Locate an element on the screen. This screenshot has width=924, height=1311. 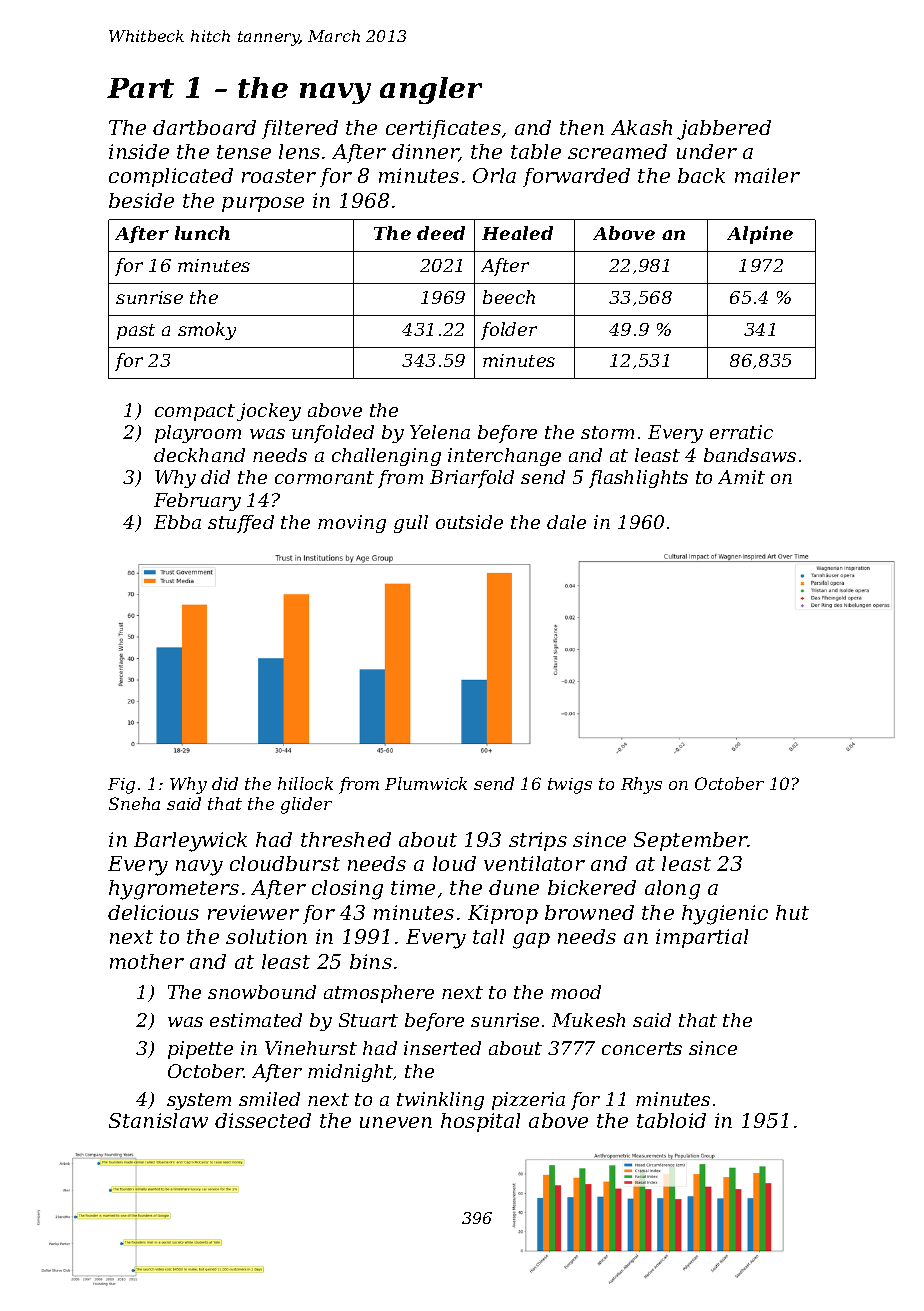
Rhys is located at coordinates (641, 785).
